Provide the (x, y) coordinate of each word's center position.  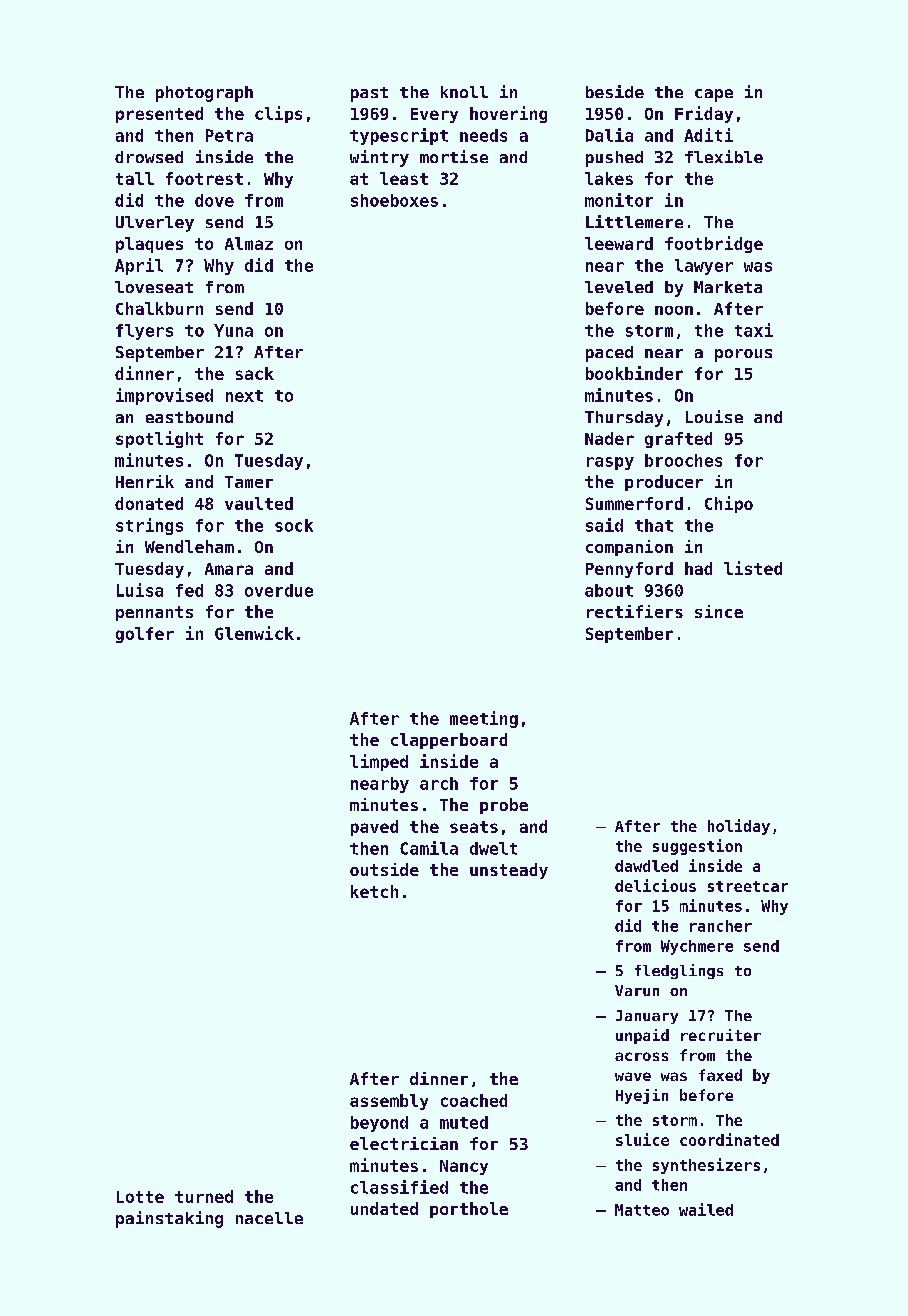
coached (474, 1100)
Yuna (233, 330)
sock (294, 525)
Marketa (728, 287)
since (719, 611)
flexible (724, 156)
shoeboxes (394, 200)
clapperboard (449, 741)
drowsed (149, 157)
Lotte (140, 1197)
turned (204, 1196)
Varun (637, 990)
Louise (714, 416)
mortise (454, 156)
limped (379, 762)
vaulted (259, 503)
